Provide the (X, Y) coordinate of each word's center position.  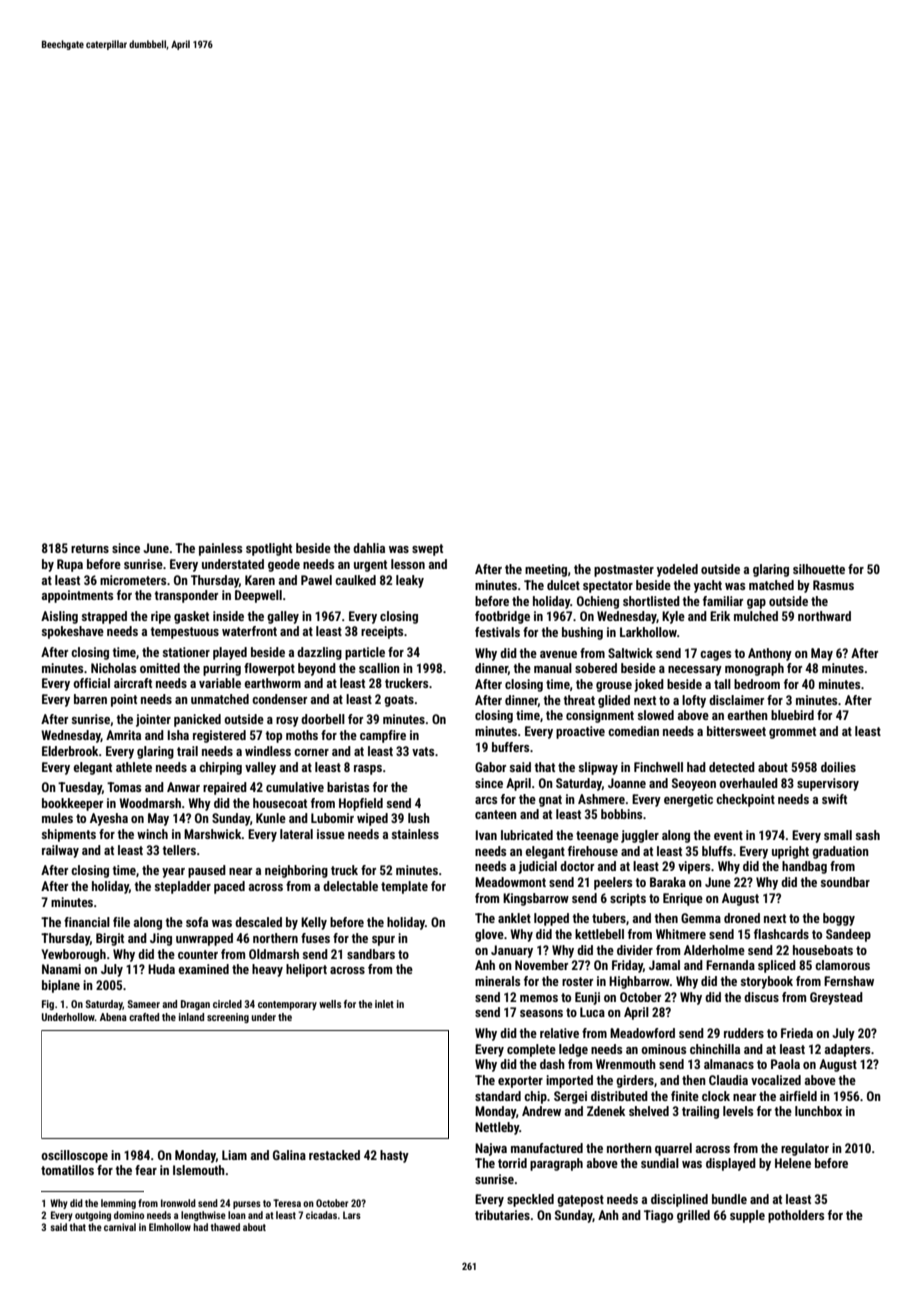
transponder (186, 596)
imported (569, 1081)
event (728, 835)
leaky (410, 581)
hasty (394, 1156)
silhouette (819, 569)
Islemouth (199, 1170)
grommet (792, 733)
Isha (178, 735)
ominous (663, 1049)
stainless (415, 834)
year (173, 873)
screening (228, 1018)
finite (685, 1096)
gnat (550, 801)
